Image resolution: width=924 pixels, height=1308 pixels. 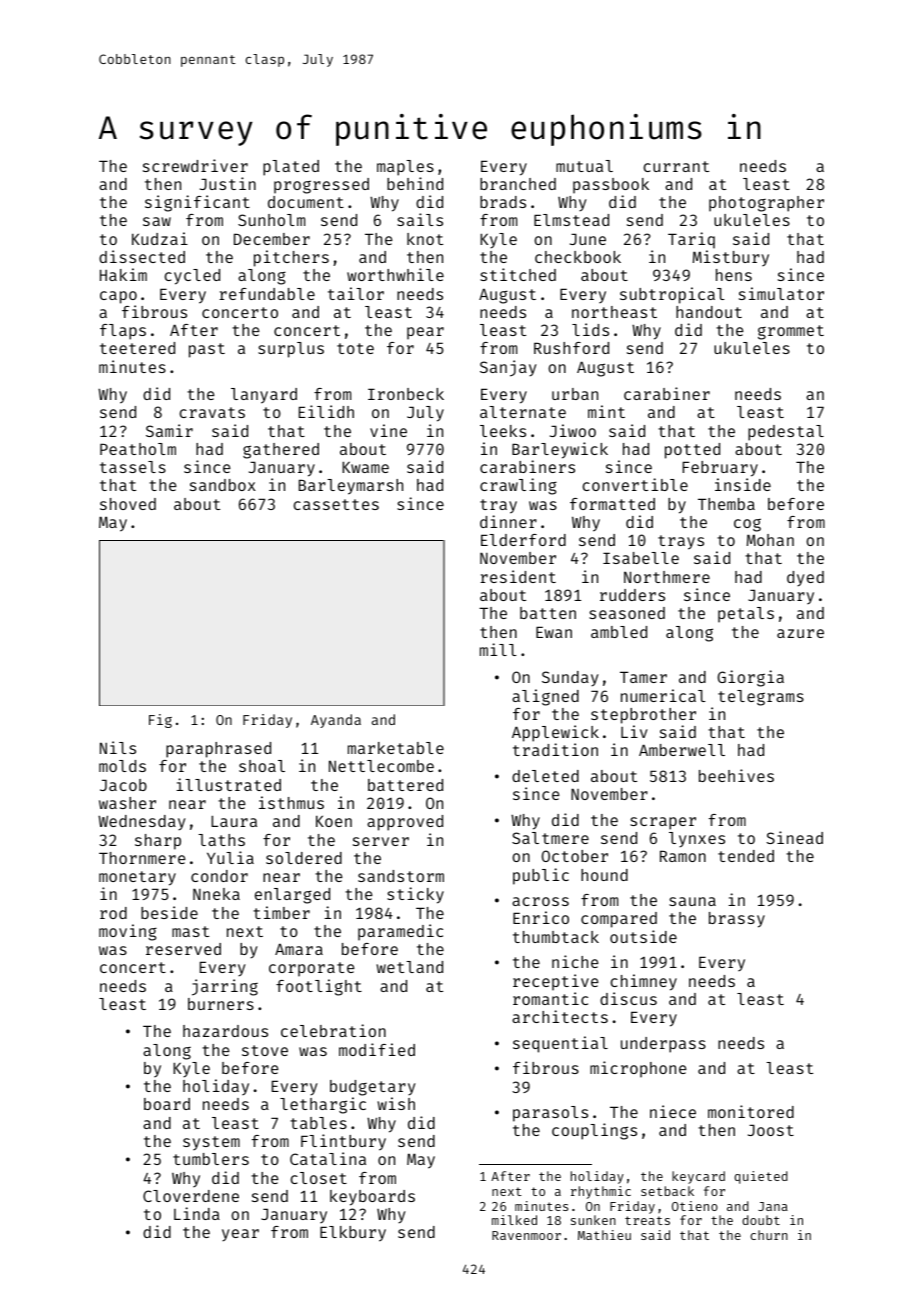 What do you see at coordinates (336, 721) in the document?
I see `Ayanda` at bounding box center [336, 721].
